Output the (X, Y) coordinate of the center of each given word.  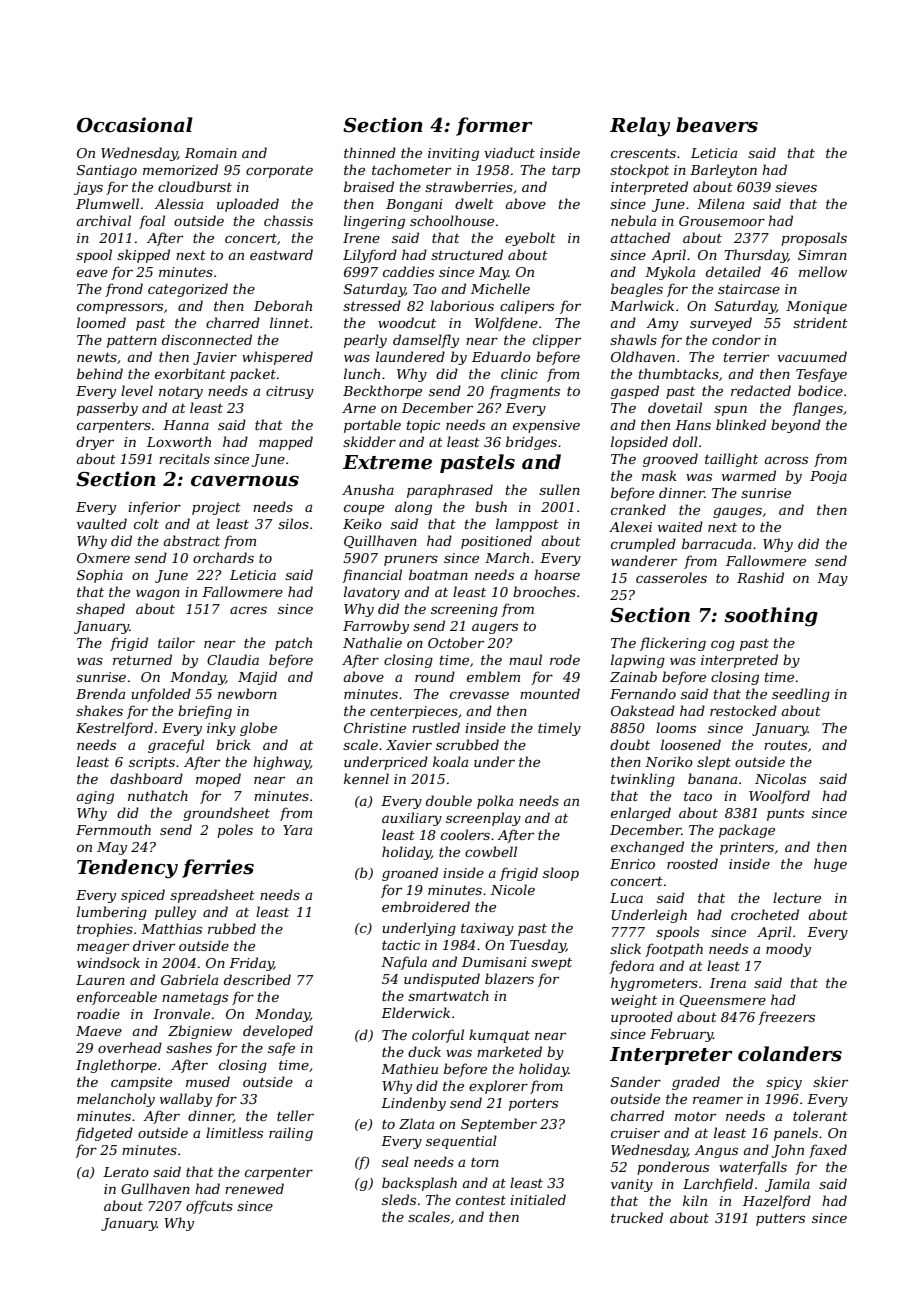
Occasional (135, 125)
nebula (633, 220)
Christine (375, 727)
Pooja (828, 477)
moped (218, 780)
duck (424, 1051)
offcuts (209, 1207)
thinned (370, 152)
